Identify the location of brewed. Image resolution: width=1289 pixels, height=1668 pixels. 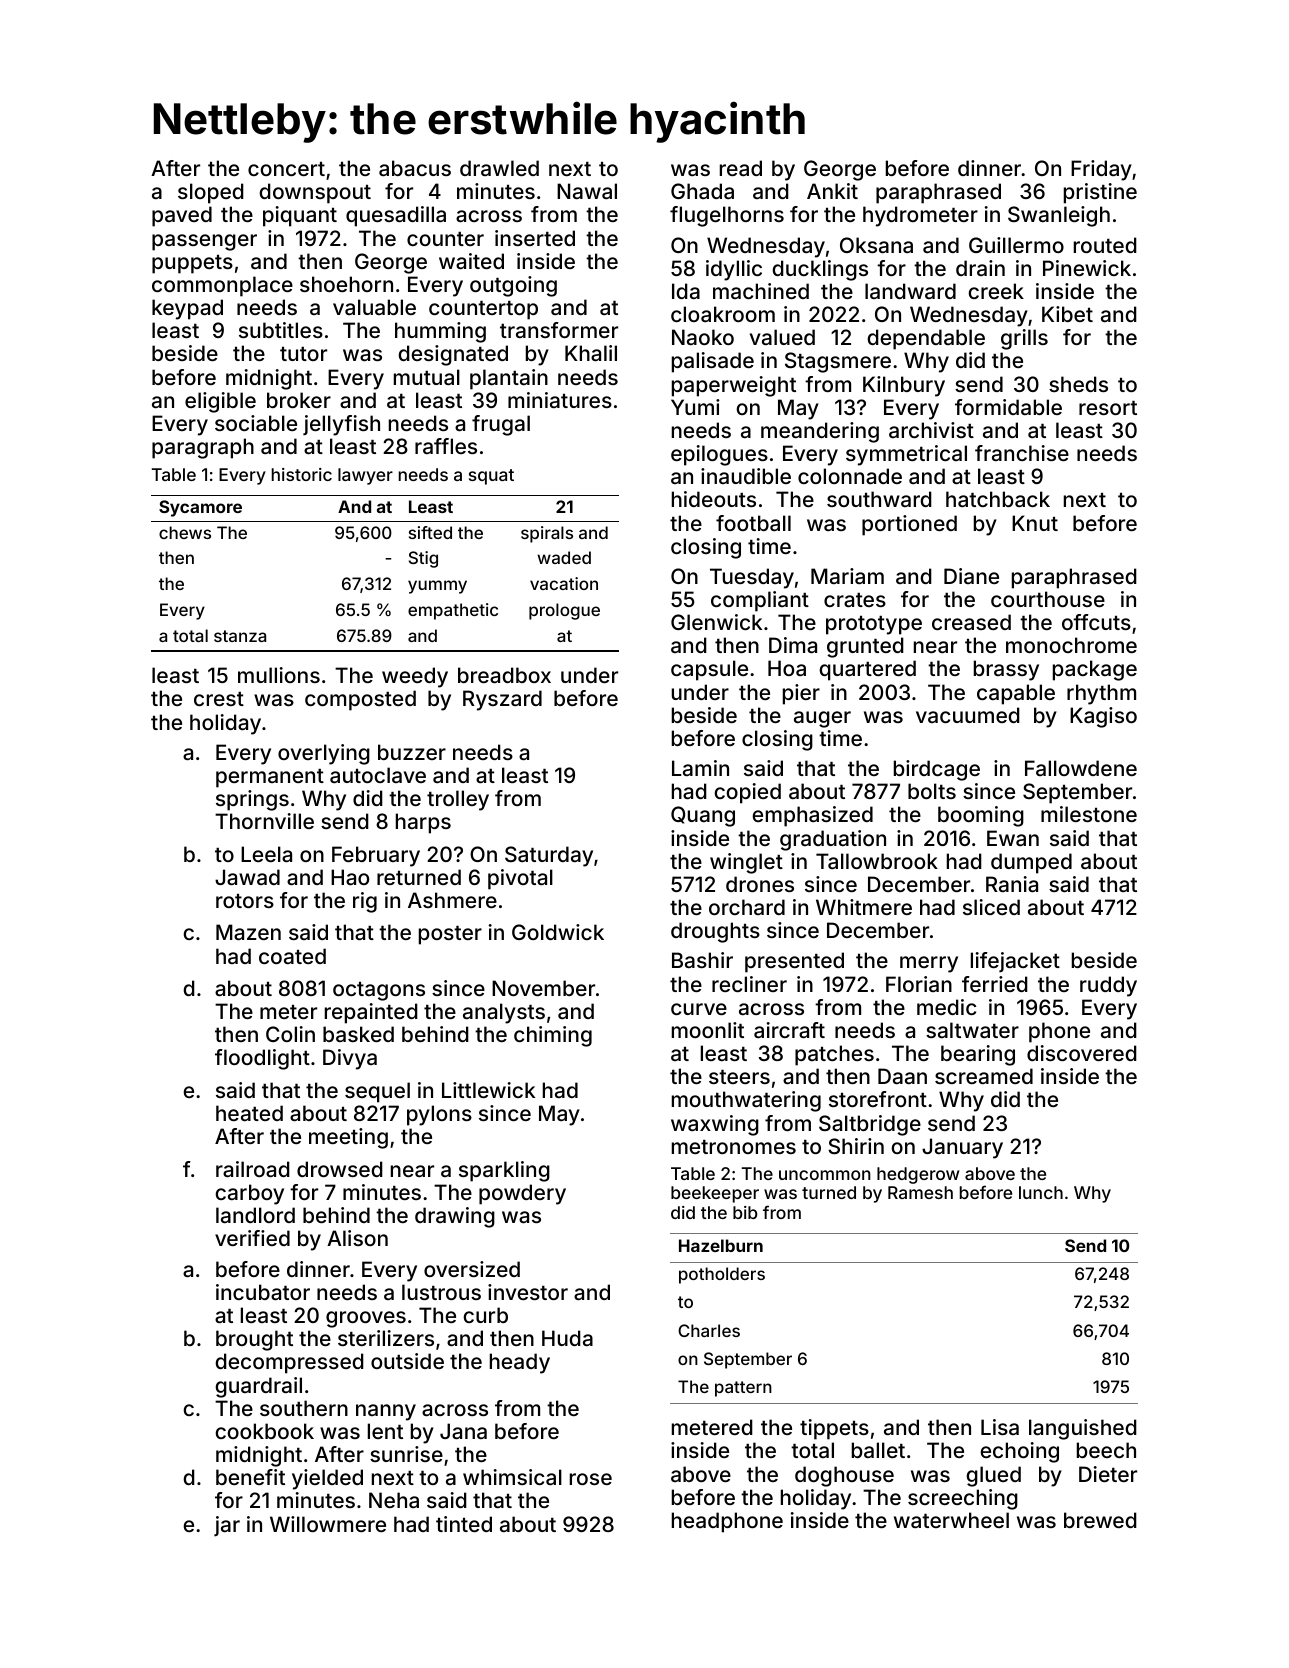
(1100, 1520).
